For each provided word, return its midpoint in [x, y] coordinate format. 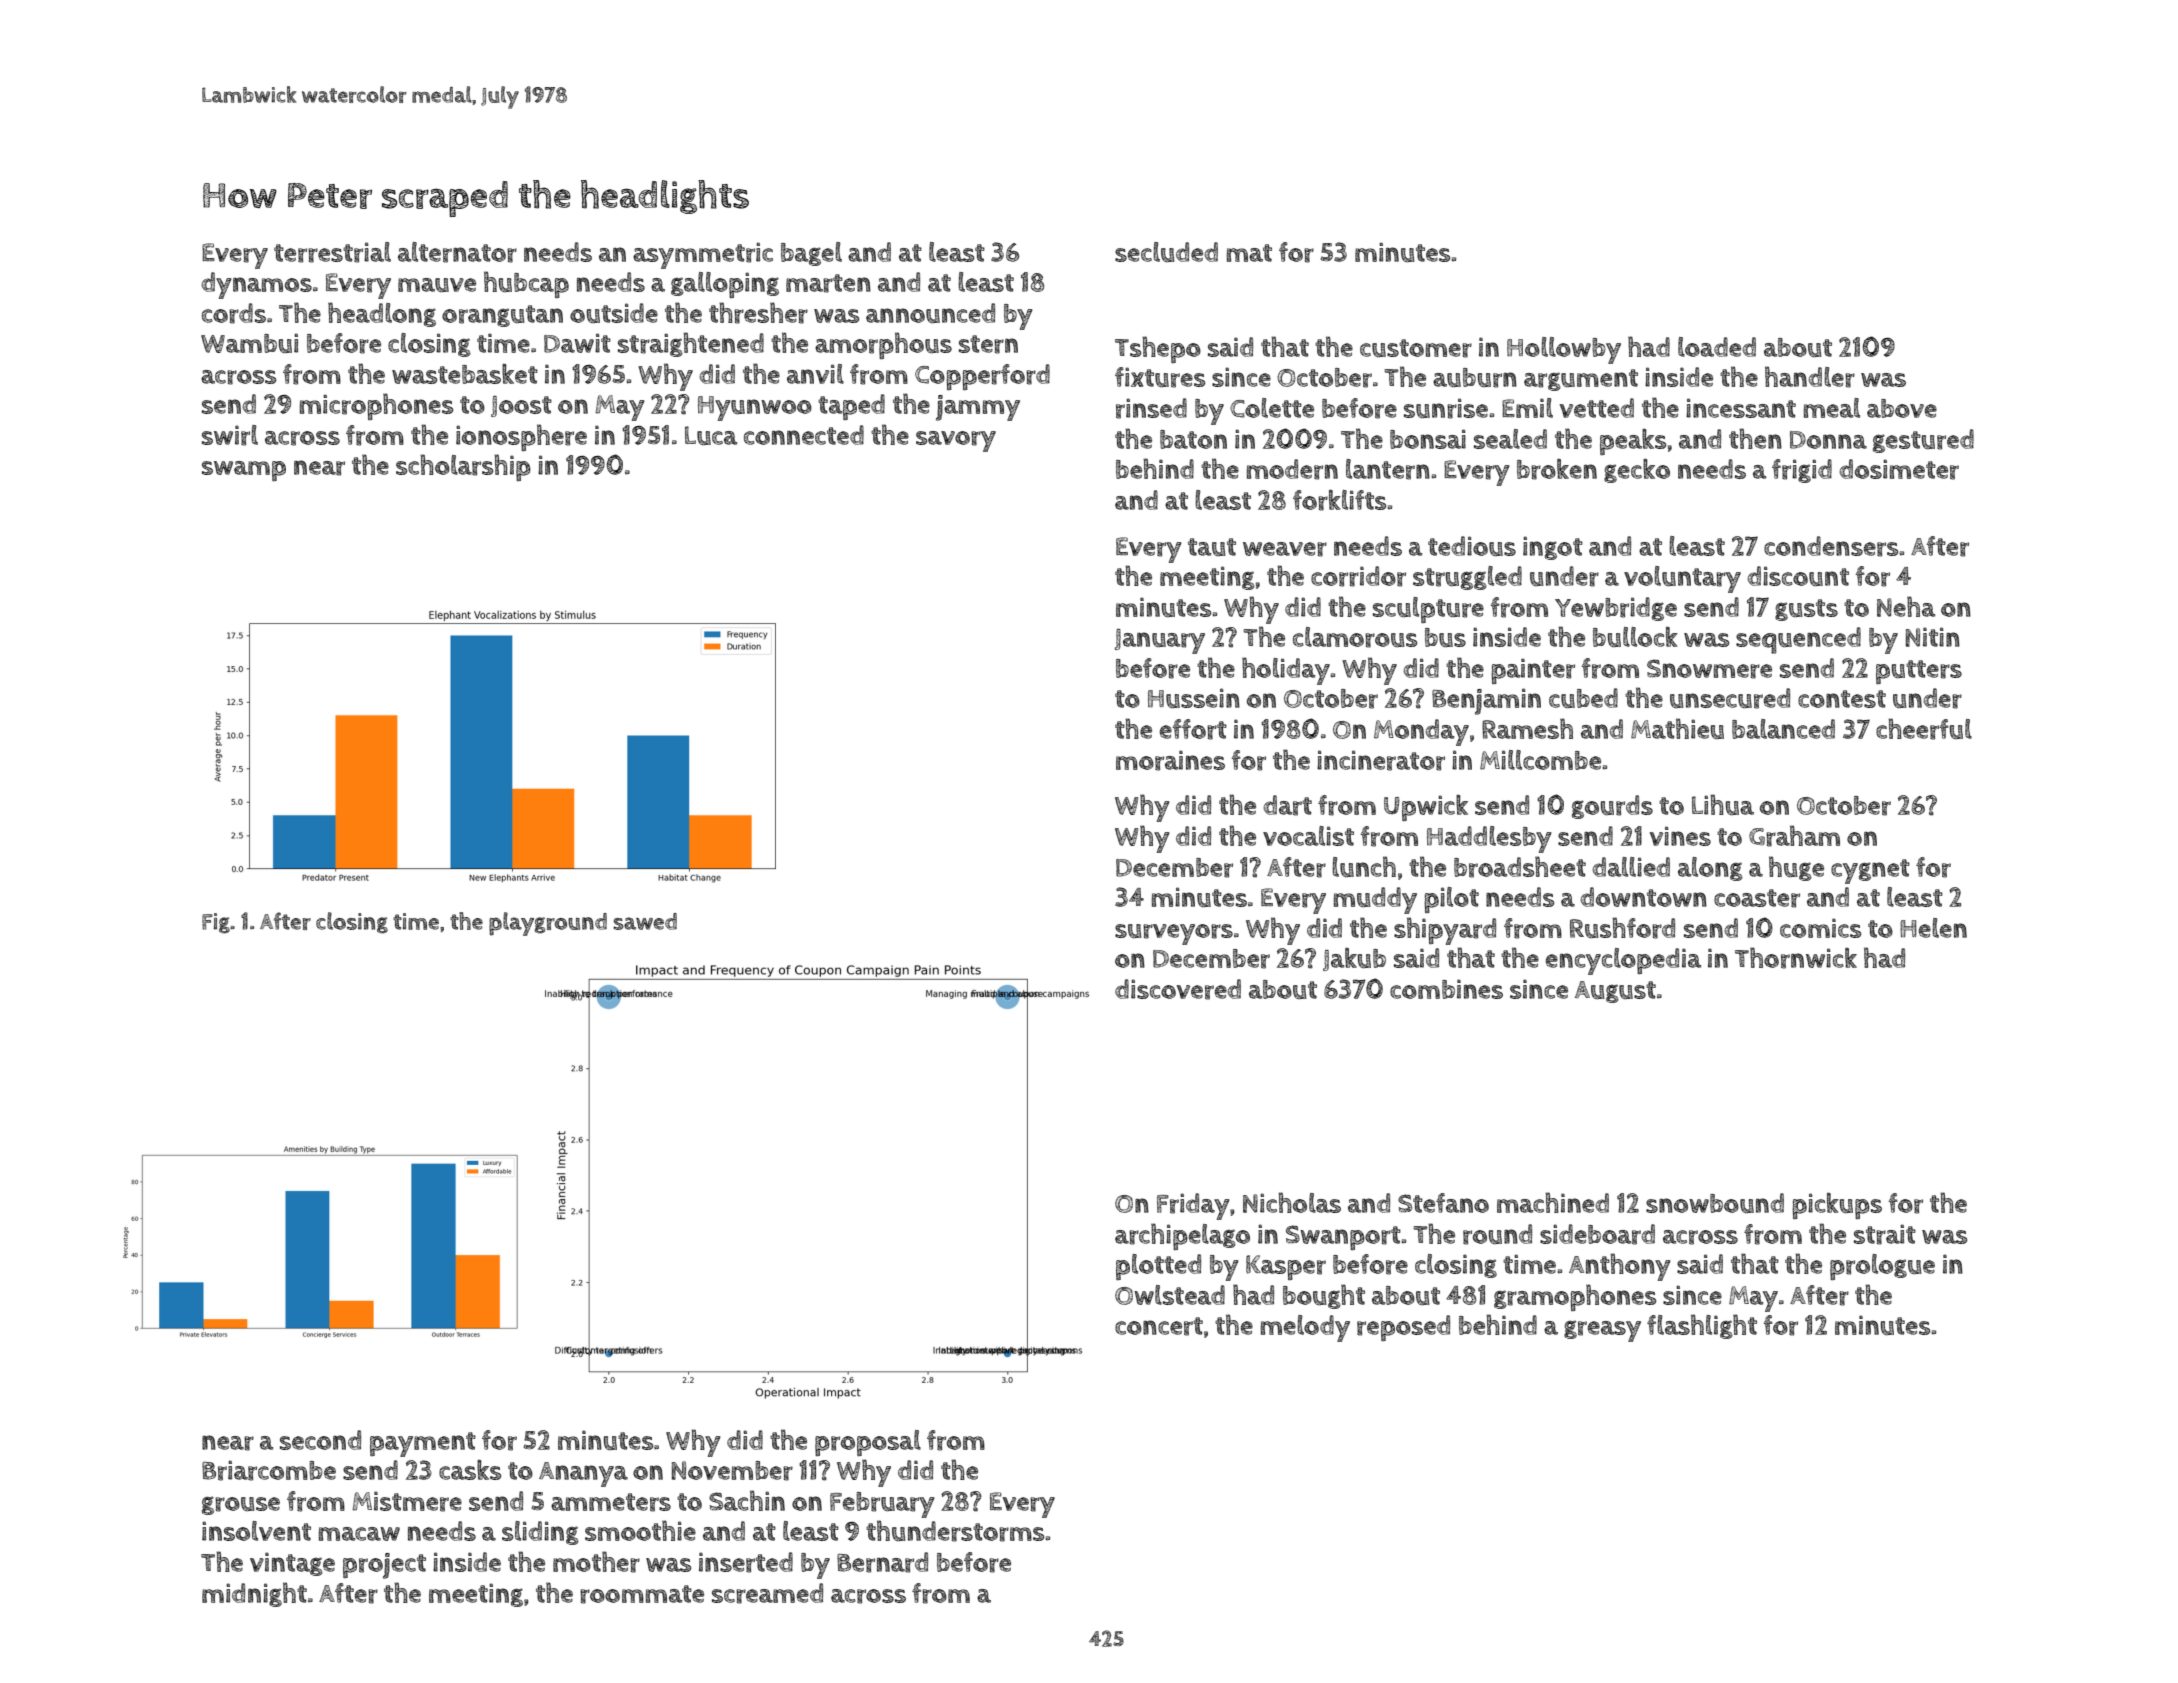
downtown [1643, 897]
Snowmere [1709, 669]
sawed [645, 921]
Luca [711, 435]
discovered [1178, 989]
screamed [767, 1593]
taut [1212, 547]
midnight [254, 1594]
